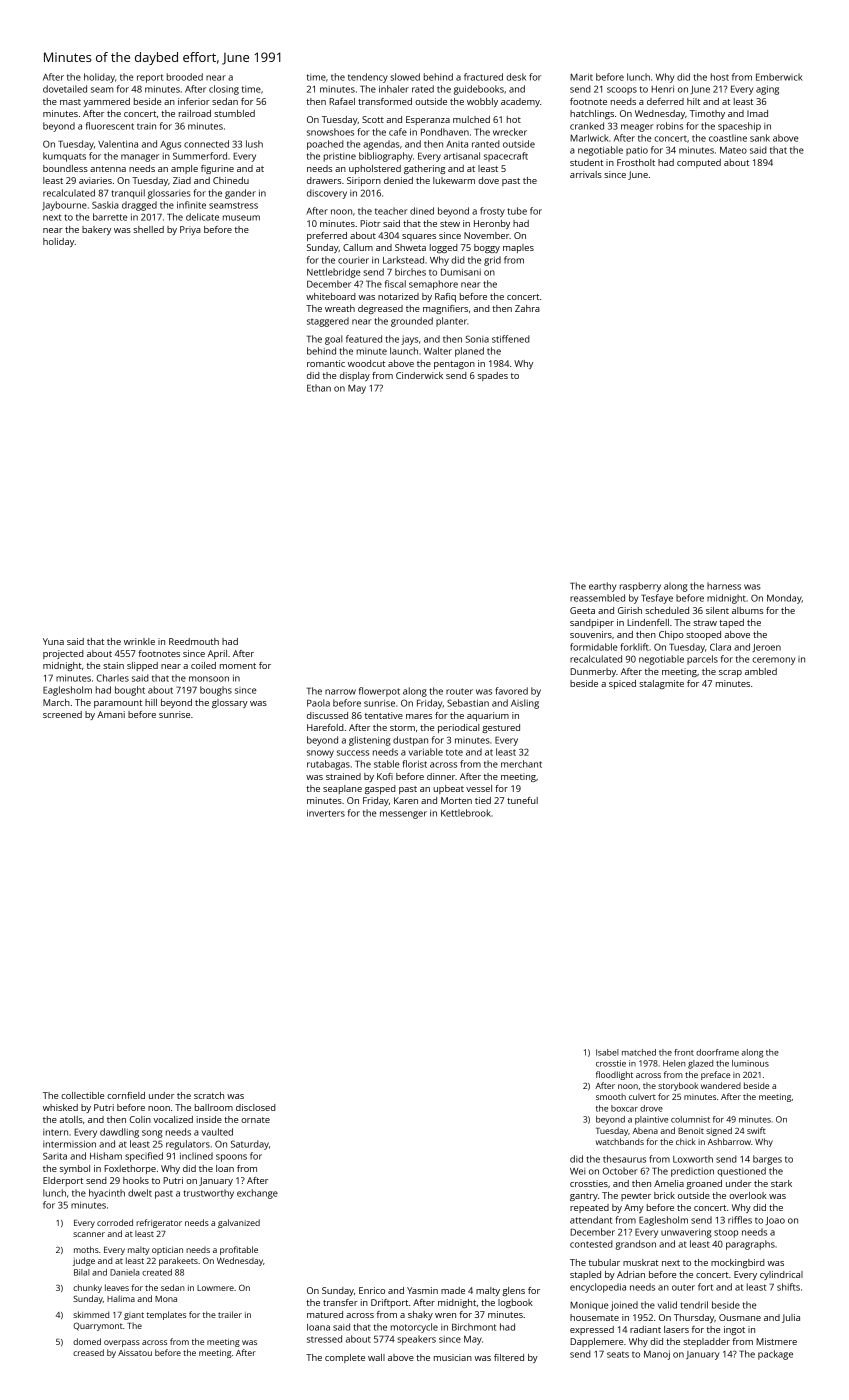 The width and height of the image is (849, 1400). What do you see at coordinates (639, 1052) in the image?
I see `matched` at bounding box center [639, 1052].
